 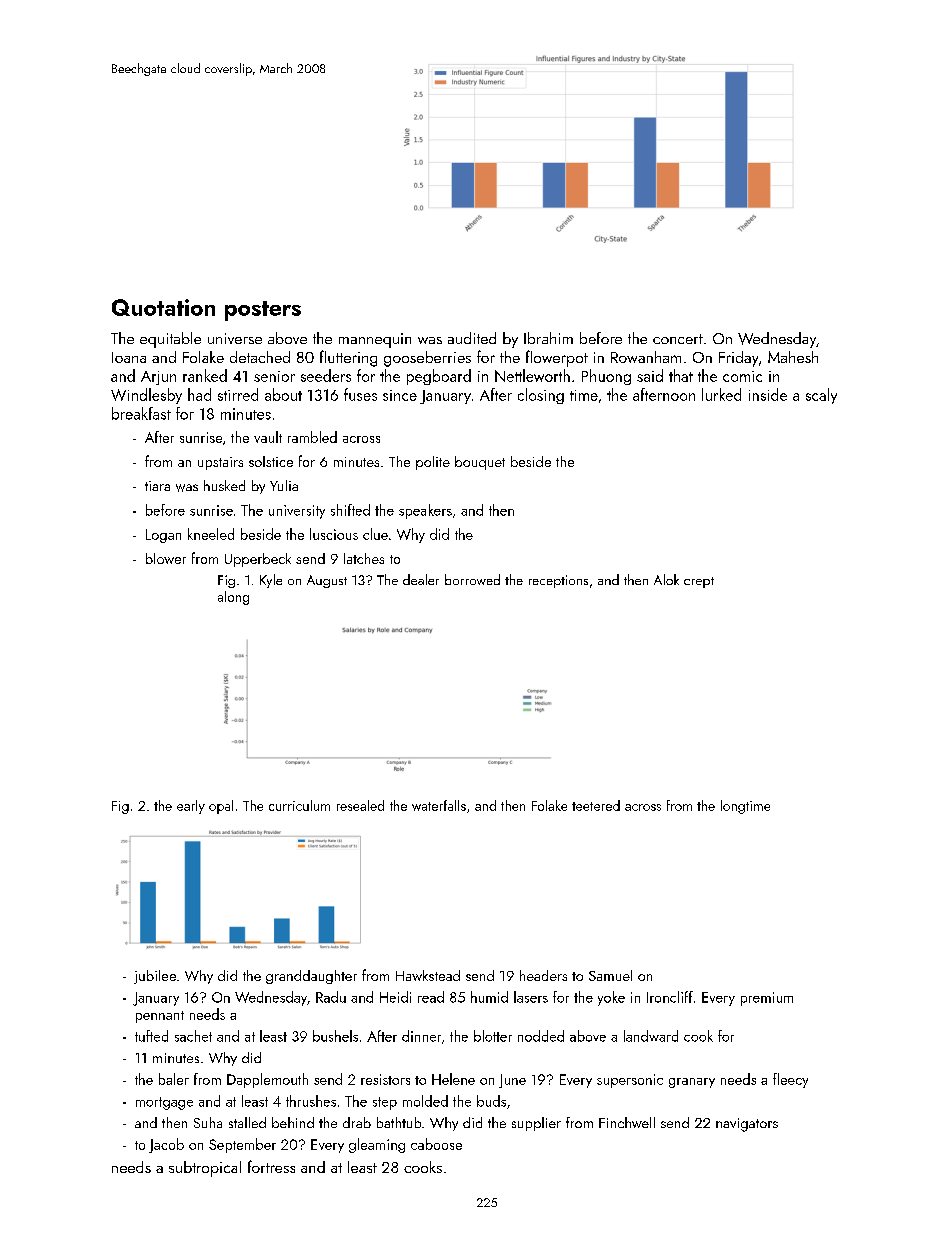 What do you see at coordinates (666, 579) in the screenshot?
I see `Alok` at bounding box center [666, 579].
